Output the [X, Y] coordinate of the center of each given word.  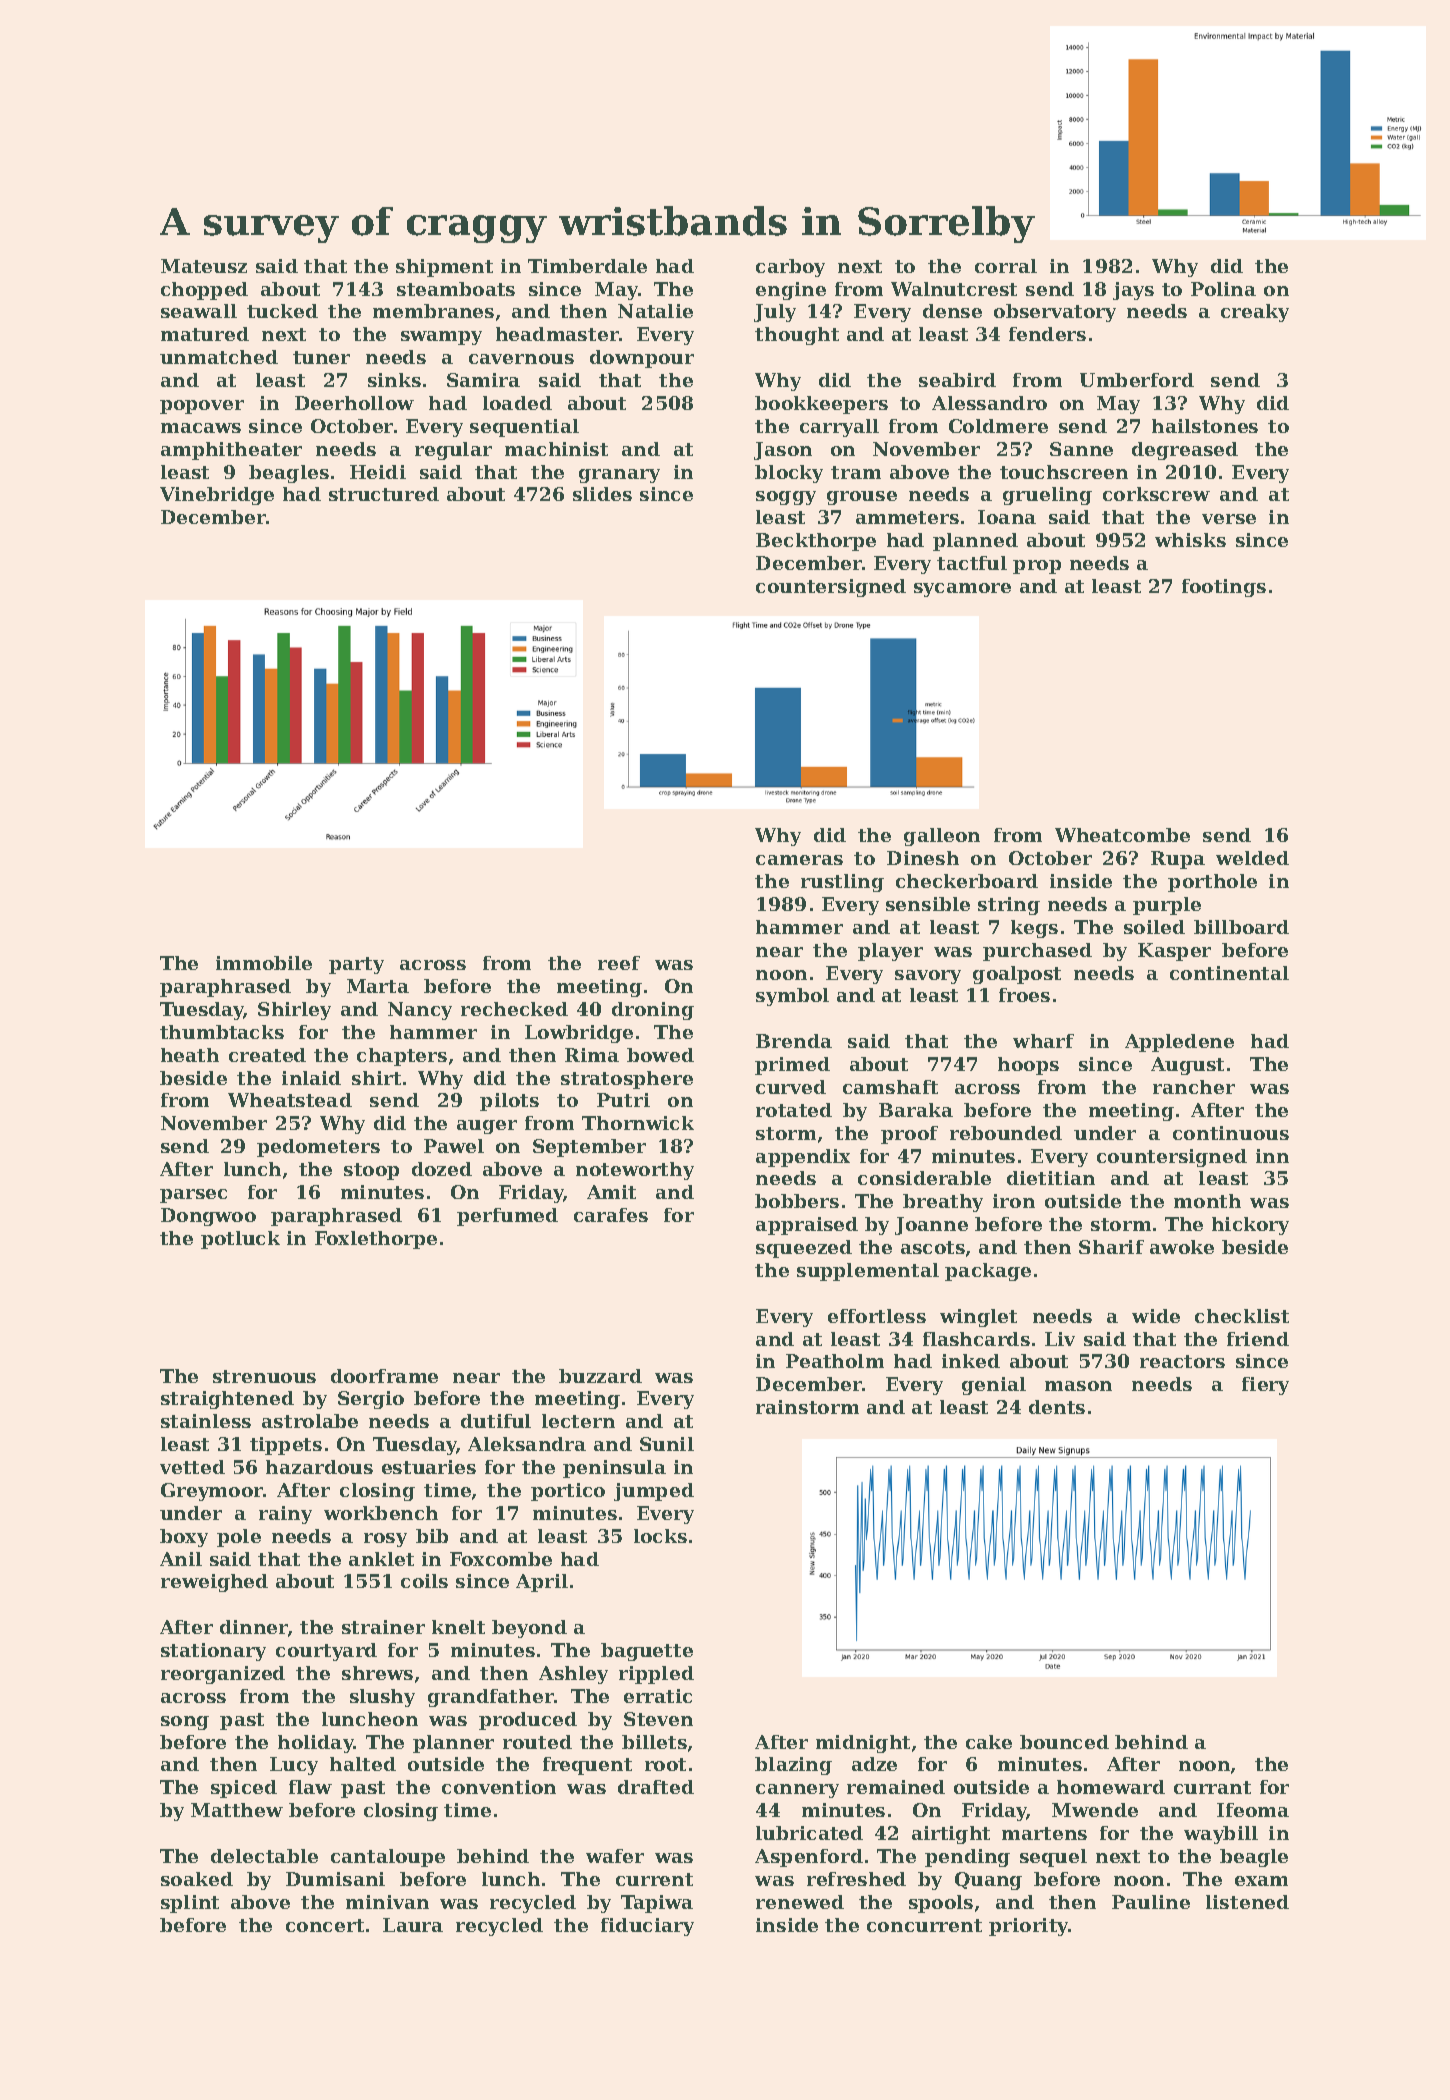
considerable [924, 1178]
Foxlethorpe [376, 1240]
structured [384, 494]
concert [325, 1925]
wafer [615, 1856]
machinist [556, 449]
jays [1133, 291]
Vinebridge [217, 496]
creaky [1255, 313]
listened [1247, 1902]
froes [1024, 995]
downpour [642, 359]
